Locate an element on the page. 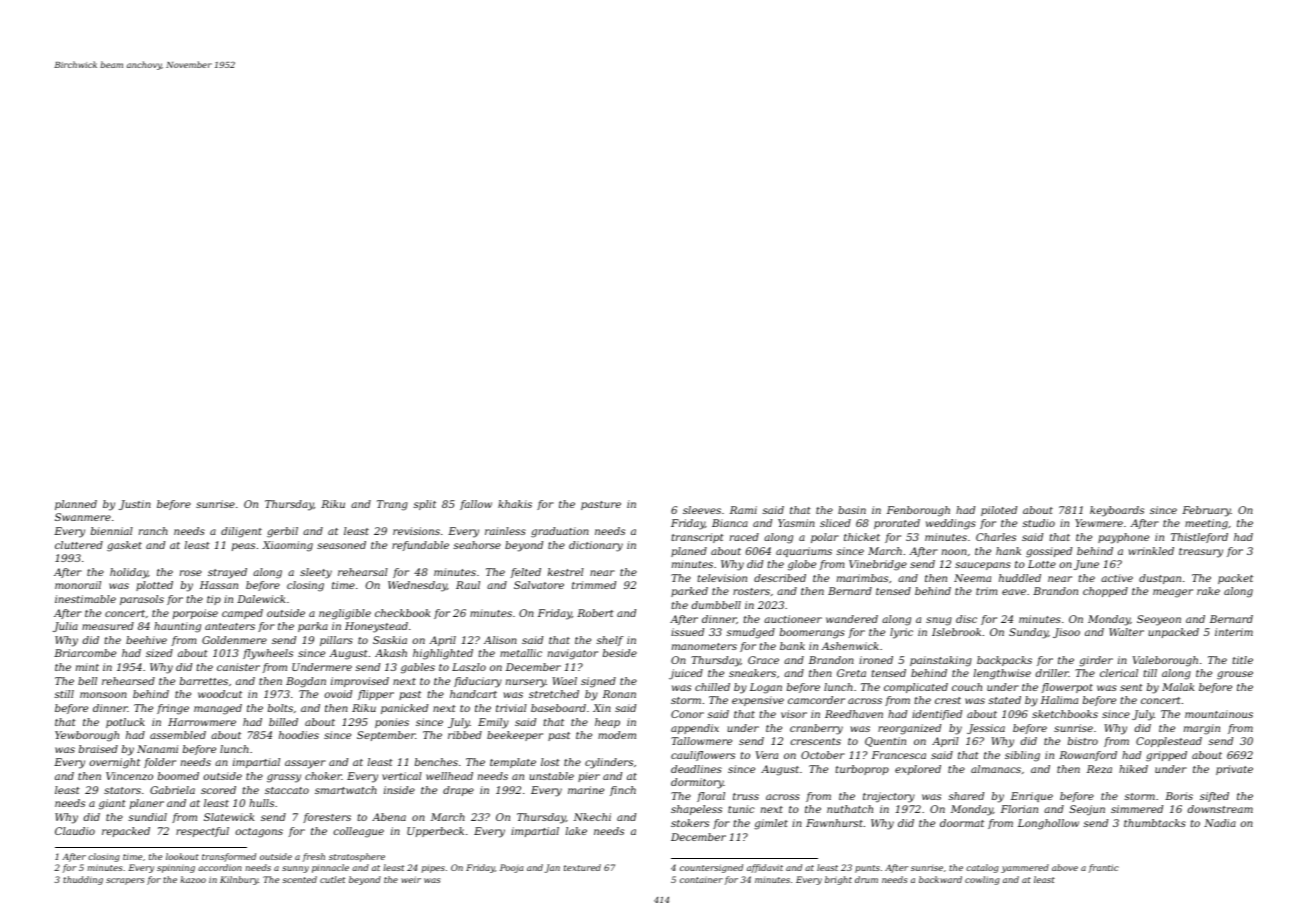  saucepans is located at coordinates (983, 566).
